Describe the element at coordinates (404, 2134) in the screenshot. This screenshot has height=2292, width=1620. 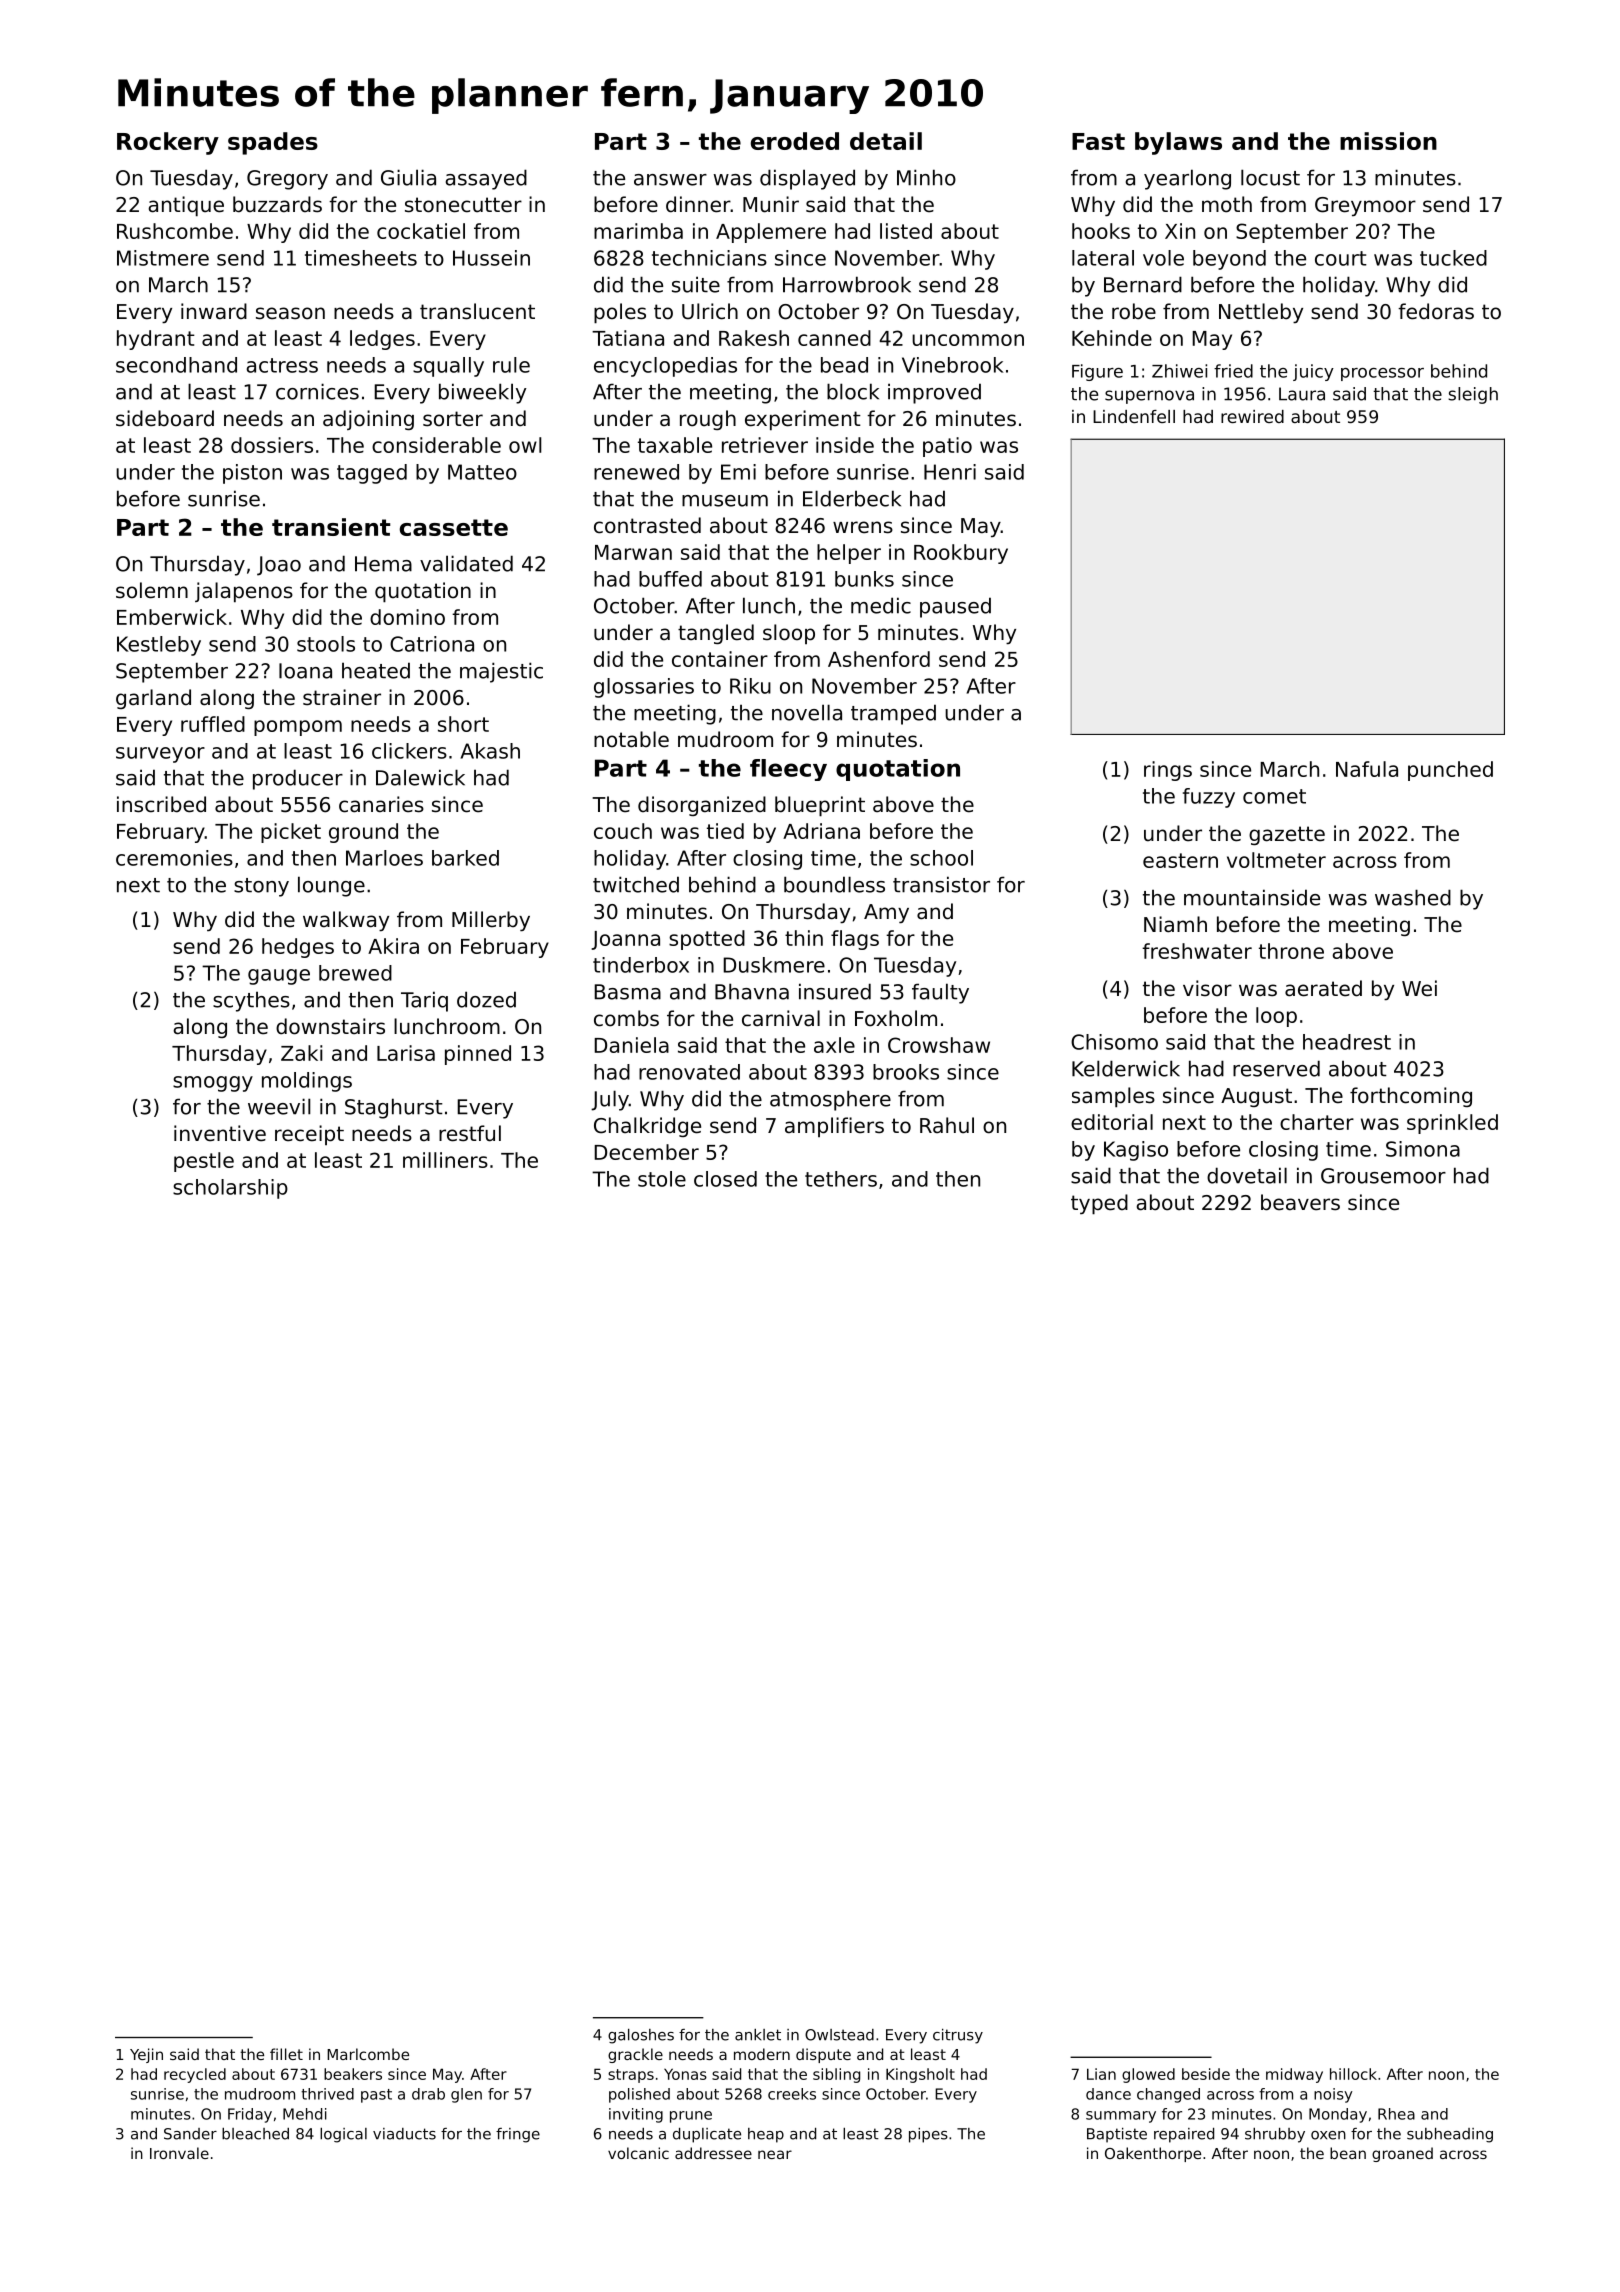
I see `viaducts` at that location.
